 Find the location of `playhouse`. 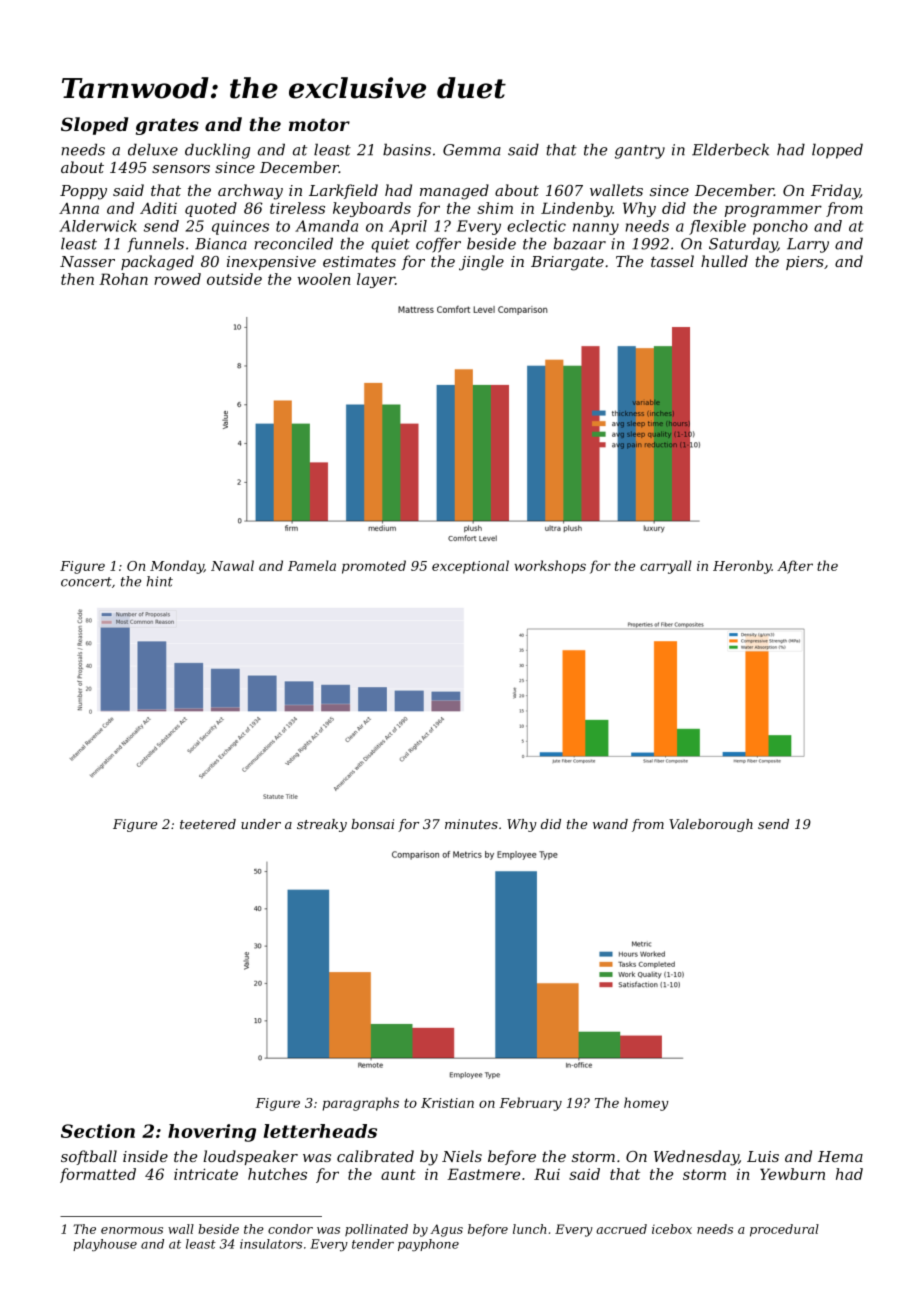

playhouse is located at coordinates (105, 1245).
